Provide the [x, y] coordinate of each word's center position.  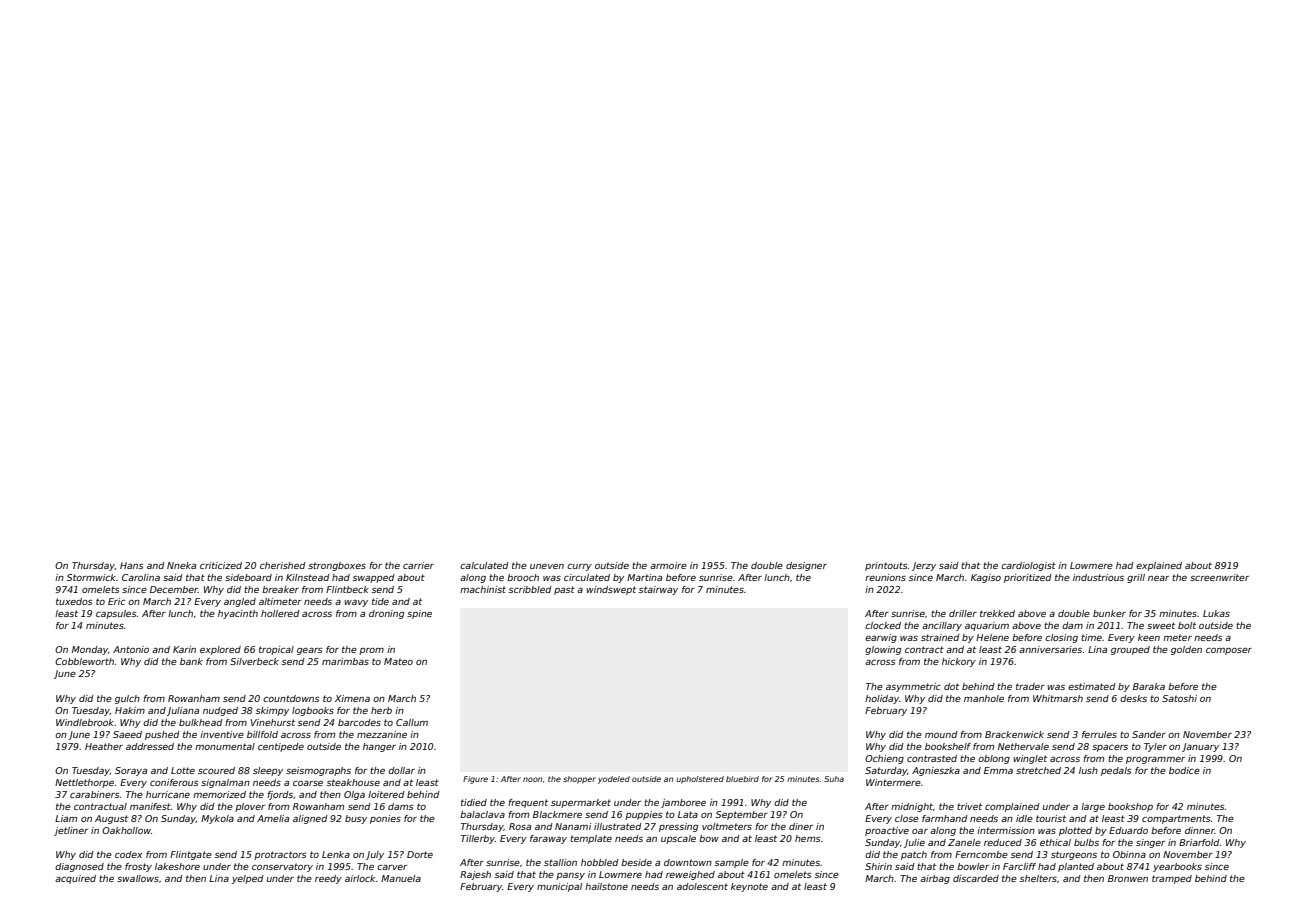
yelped [248, 879]
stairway [658, 590]
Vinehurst [273, 722]
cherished [283, 565]
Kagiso [986, 578]
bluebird [742, 779]
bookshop [1130, 807]
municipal [559, 887]
